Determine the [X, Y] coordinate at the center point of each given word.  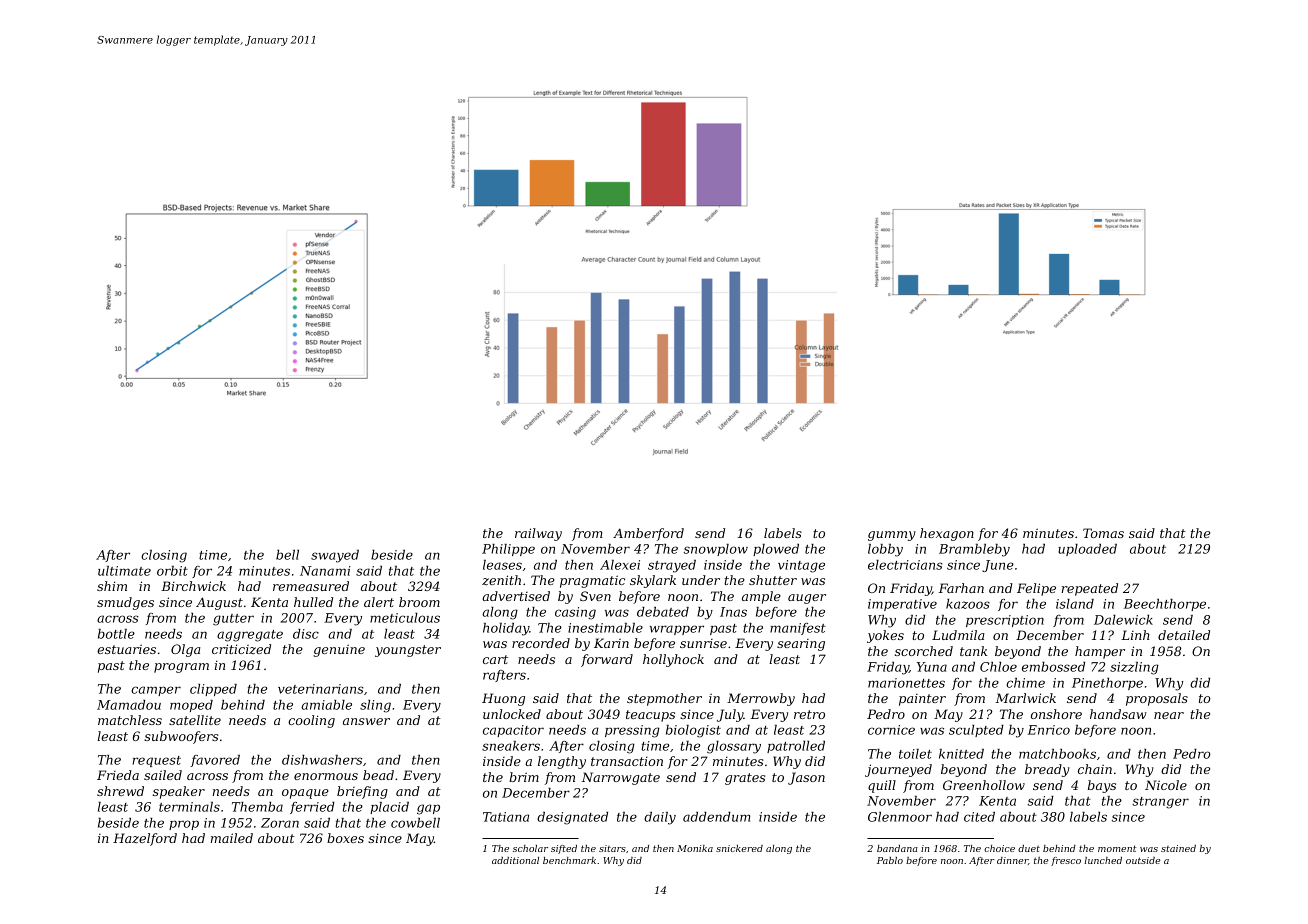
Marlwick [1025, 698]
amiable [326, 705]
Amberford [648, 534]
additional [515, 860]
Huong [503, 699]
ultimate [124, 571]
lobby [885, 550]
